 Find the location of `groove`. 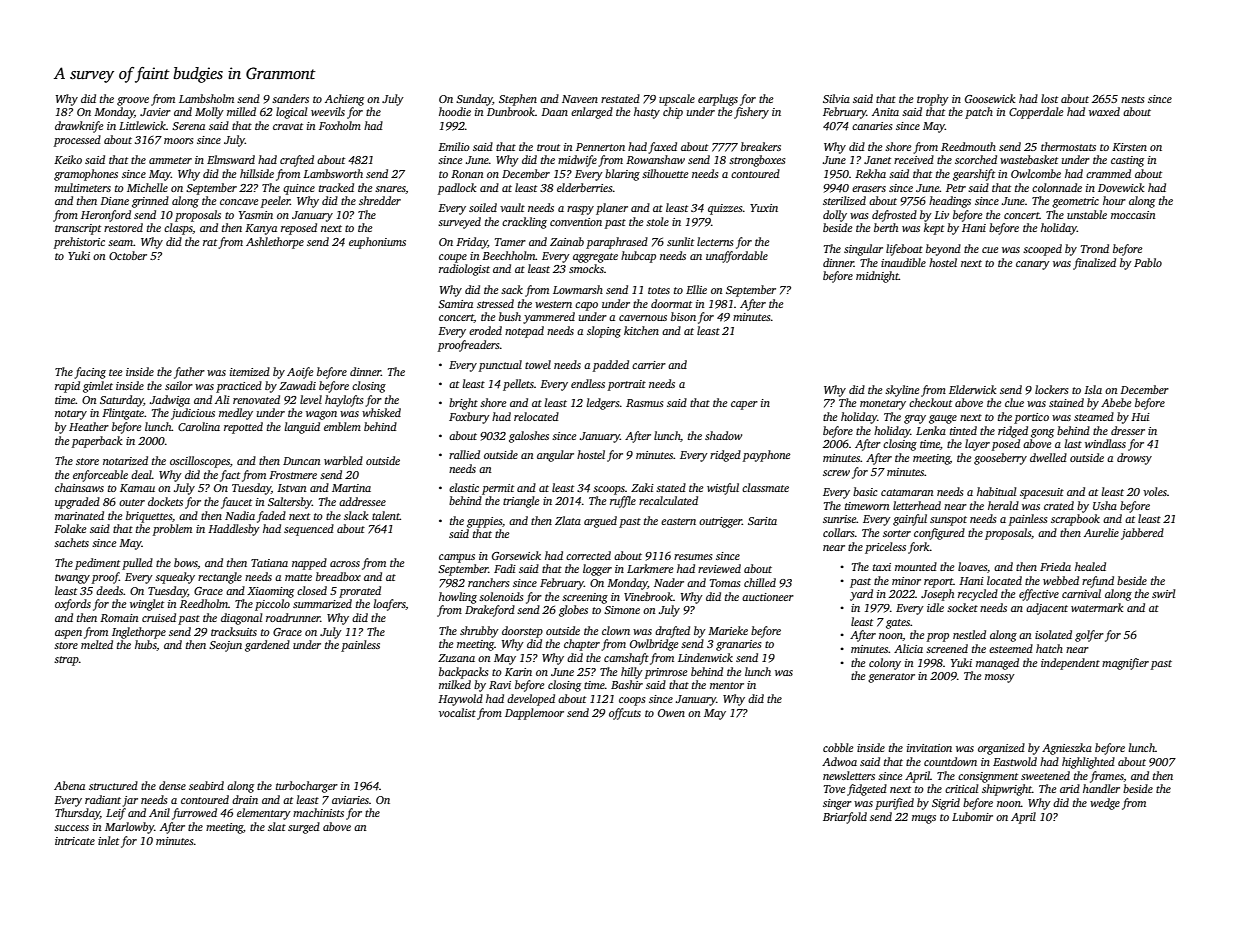

groove is located at coordinates (133, 101).
